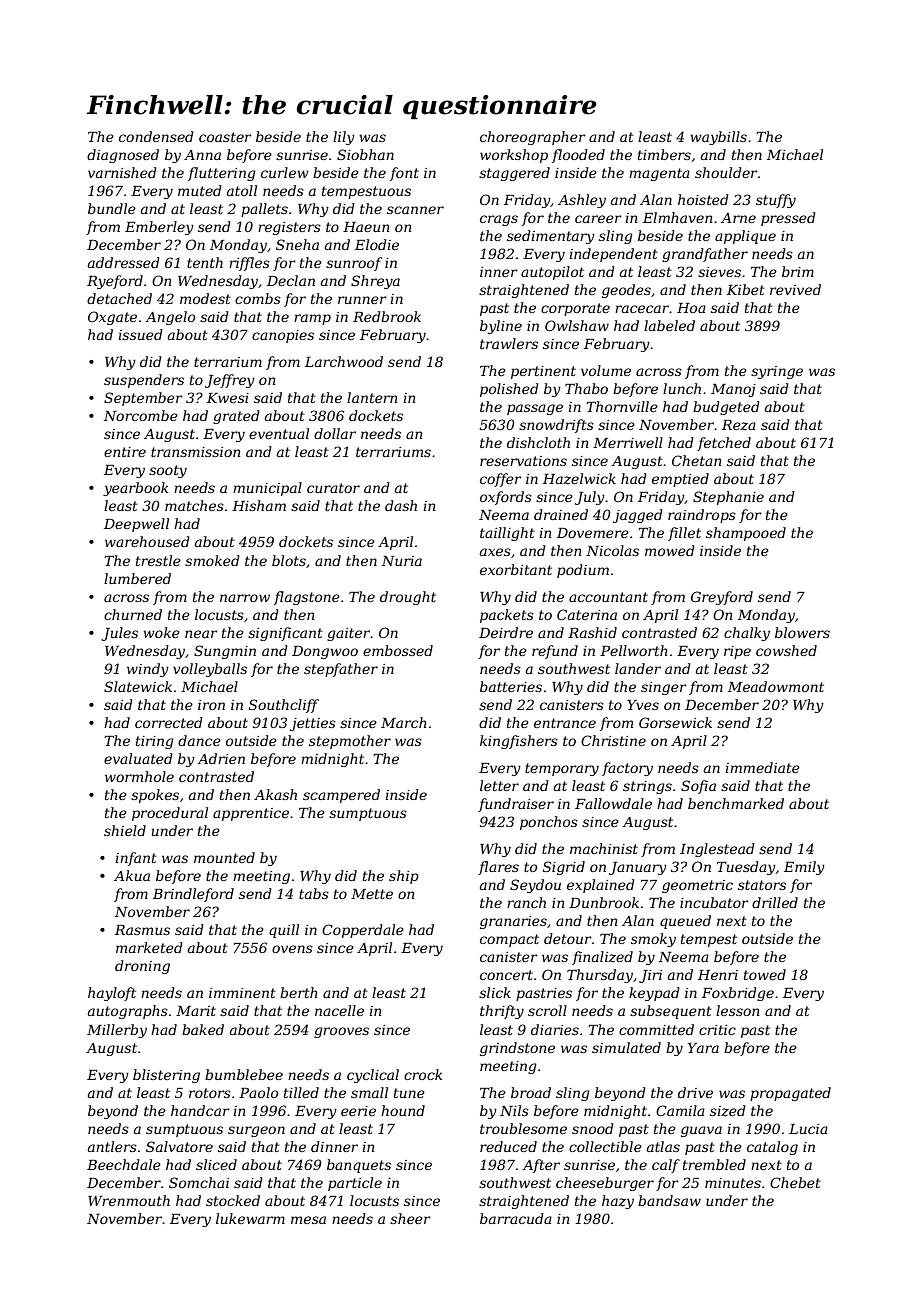 This page has height=1308, width=924. I want to click on Somchai, so click(199, 1182).
